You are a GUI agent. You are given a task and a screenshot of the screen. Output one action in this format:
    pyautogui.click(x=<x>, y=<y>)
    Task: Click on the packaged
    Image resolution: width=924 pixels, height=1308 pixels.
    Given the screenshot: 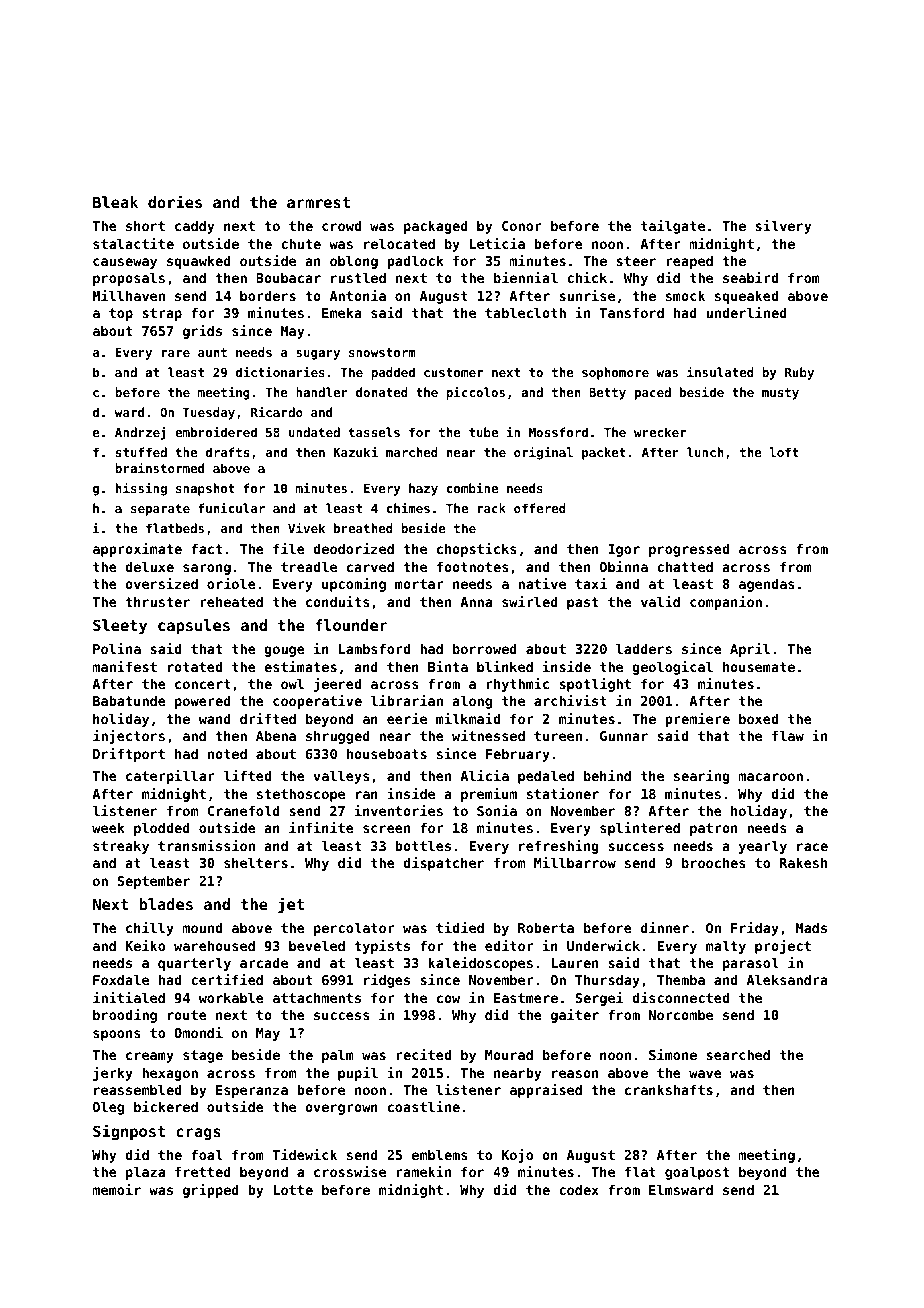 What is the action you would take?
    pyautogui.click(x=436, y=227)
